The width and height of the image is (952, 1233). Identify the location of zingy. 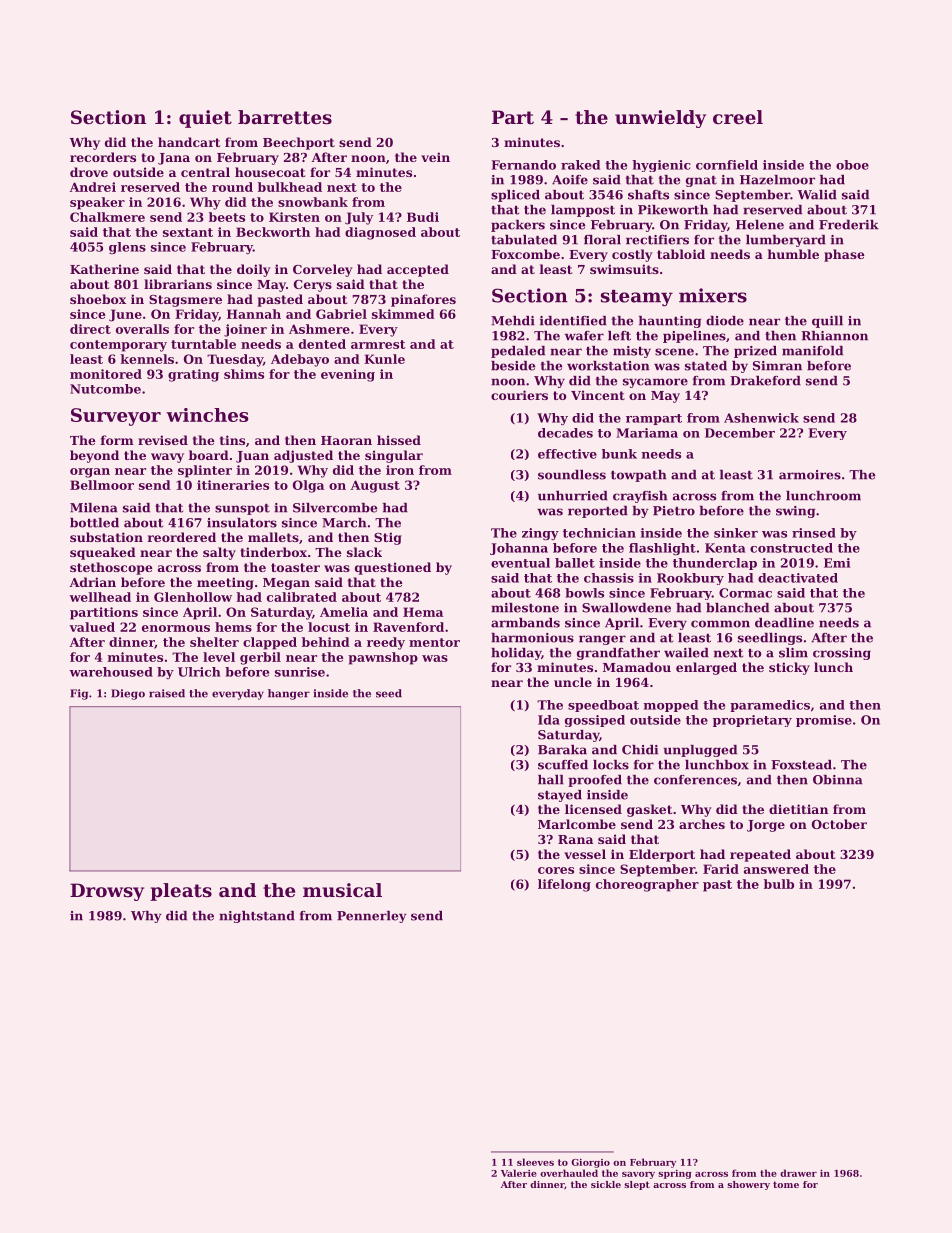
(540, 534).
